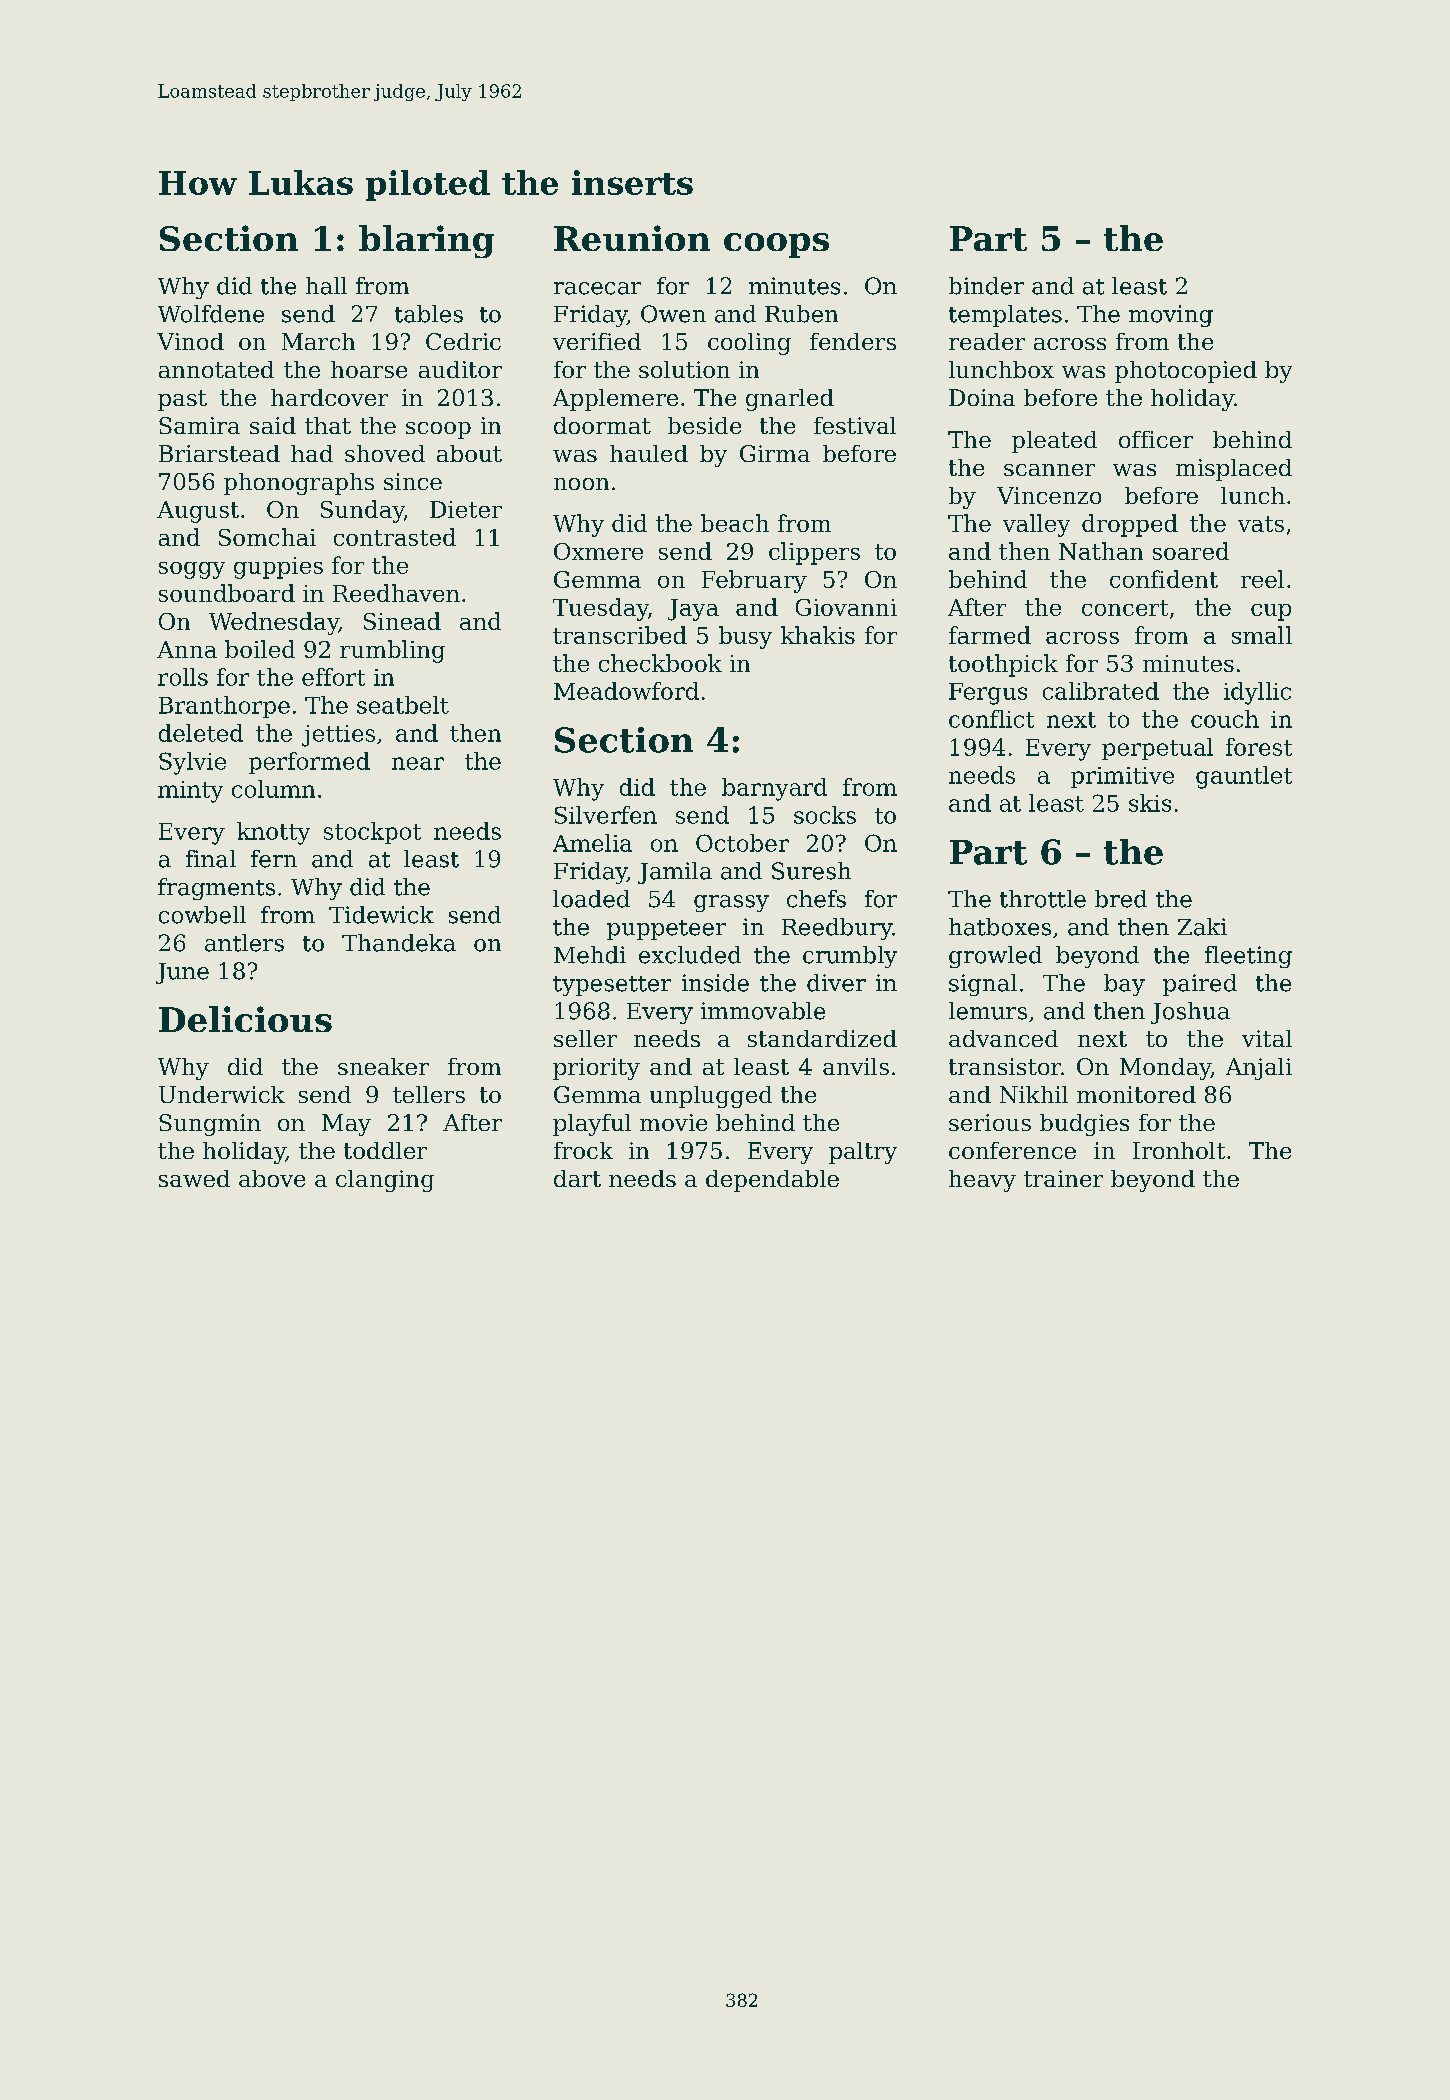  What do you see at coordinates (632, 238) in the document?
I see `Reunion` at bounding box center [632, 238].
